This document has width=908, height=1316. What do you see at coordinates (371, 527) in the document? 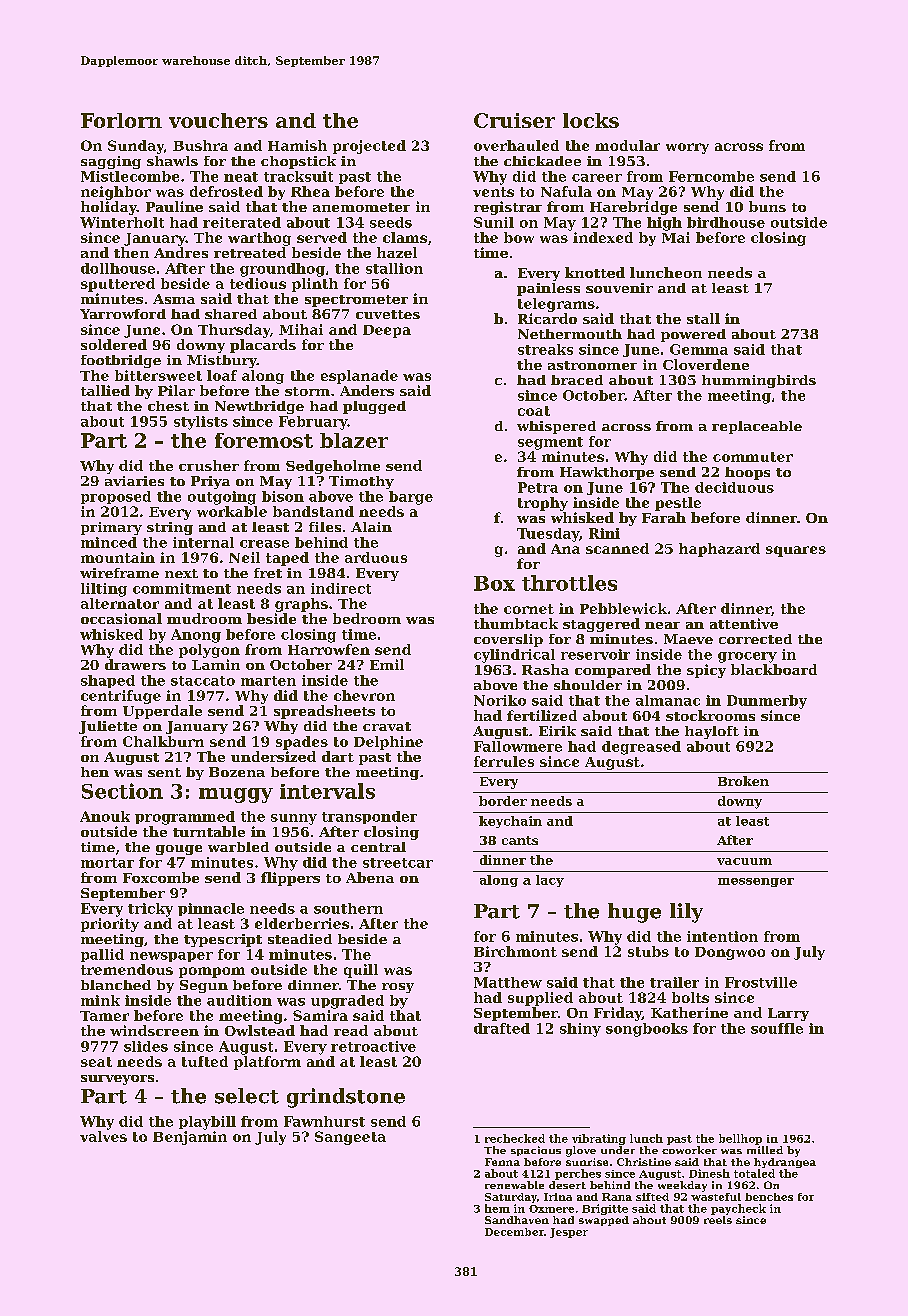
I see `Alain` at bounding box center [371, 527].
